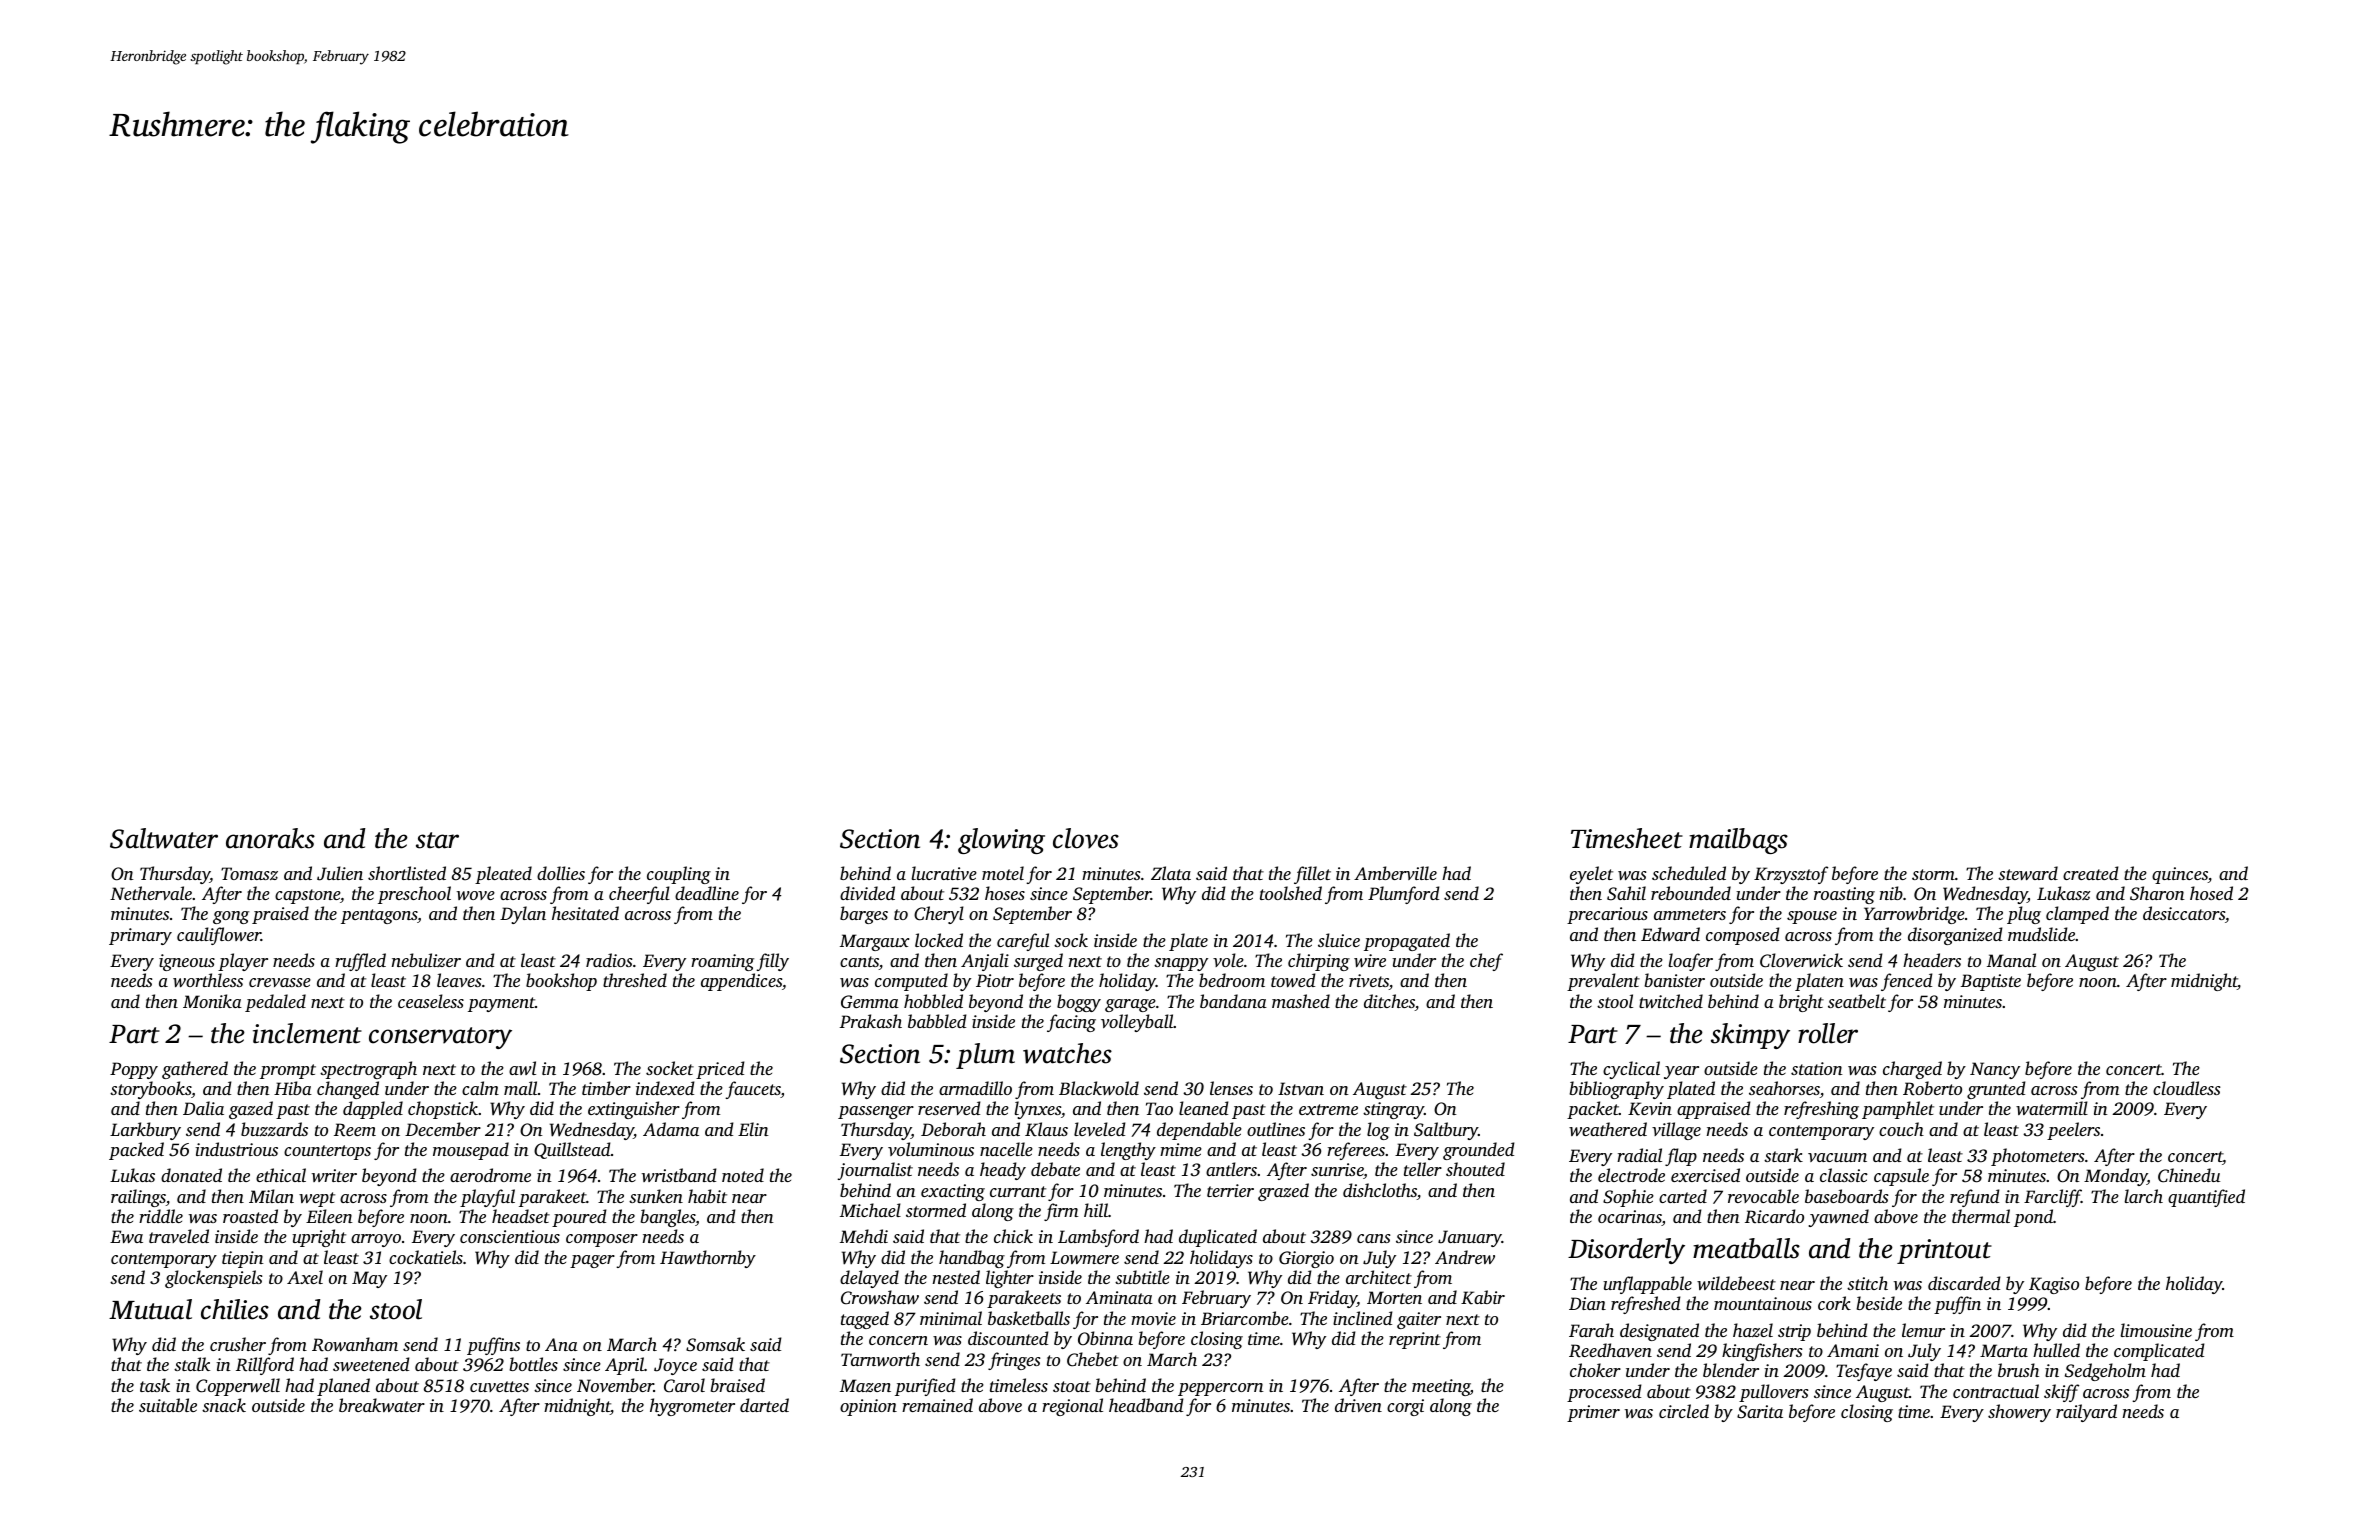 This screenshot has height=1528, width=2362. Describe the element at coordinates (707, 1196) in the screenshot. I see `habit` at that location.
